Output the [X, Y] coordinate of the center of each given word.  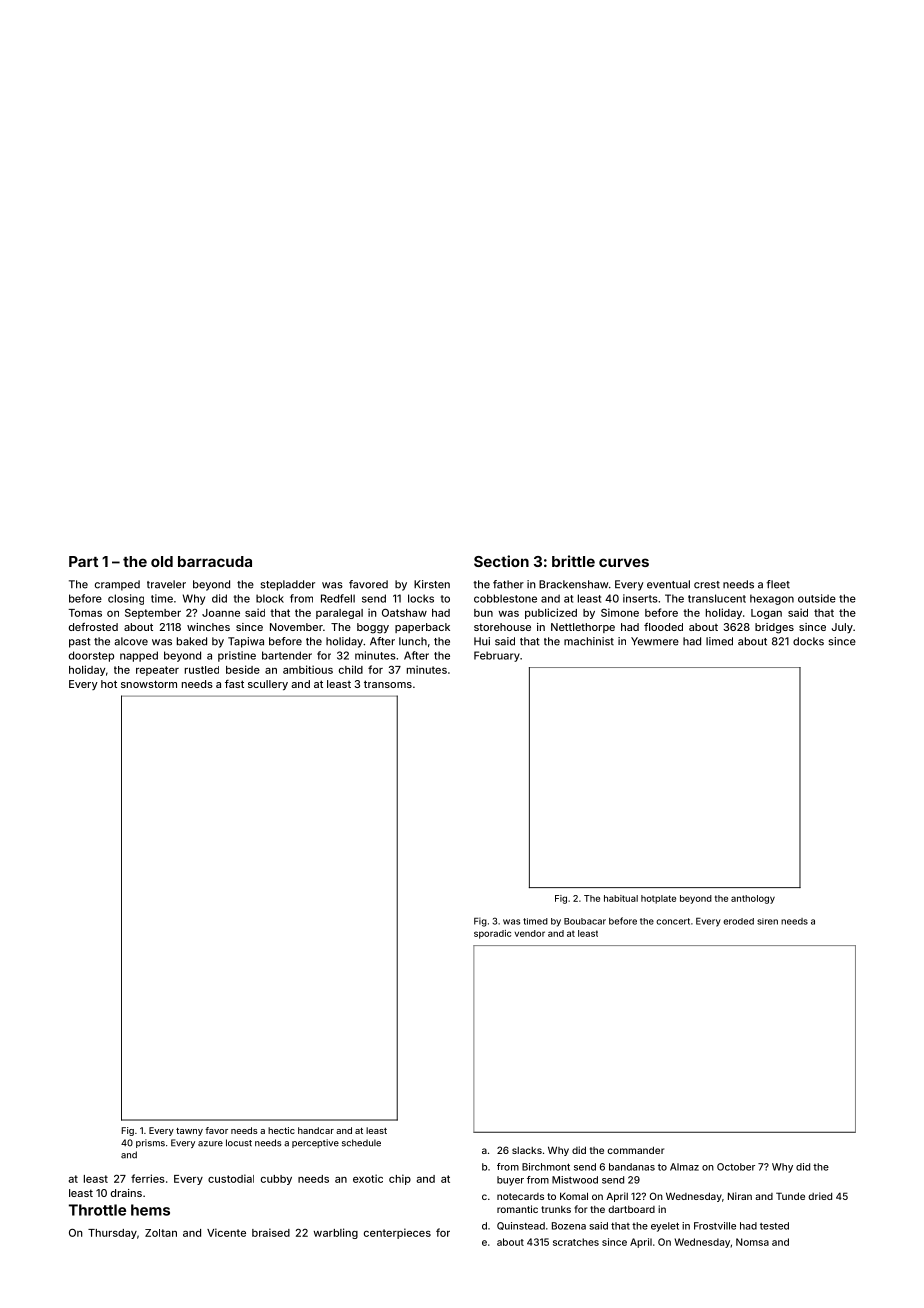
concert [673, 921]
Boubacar [585, 921]
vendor [529, 933]
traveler [166, 584]
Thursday [112, 1234]
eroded [738, 921]
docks [808, 641]
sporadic [492, 934]
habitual [621, 898]
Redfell [338, 598]
